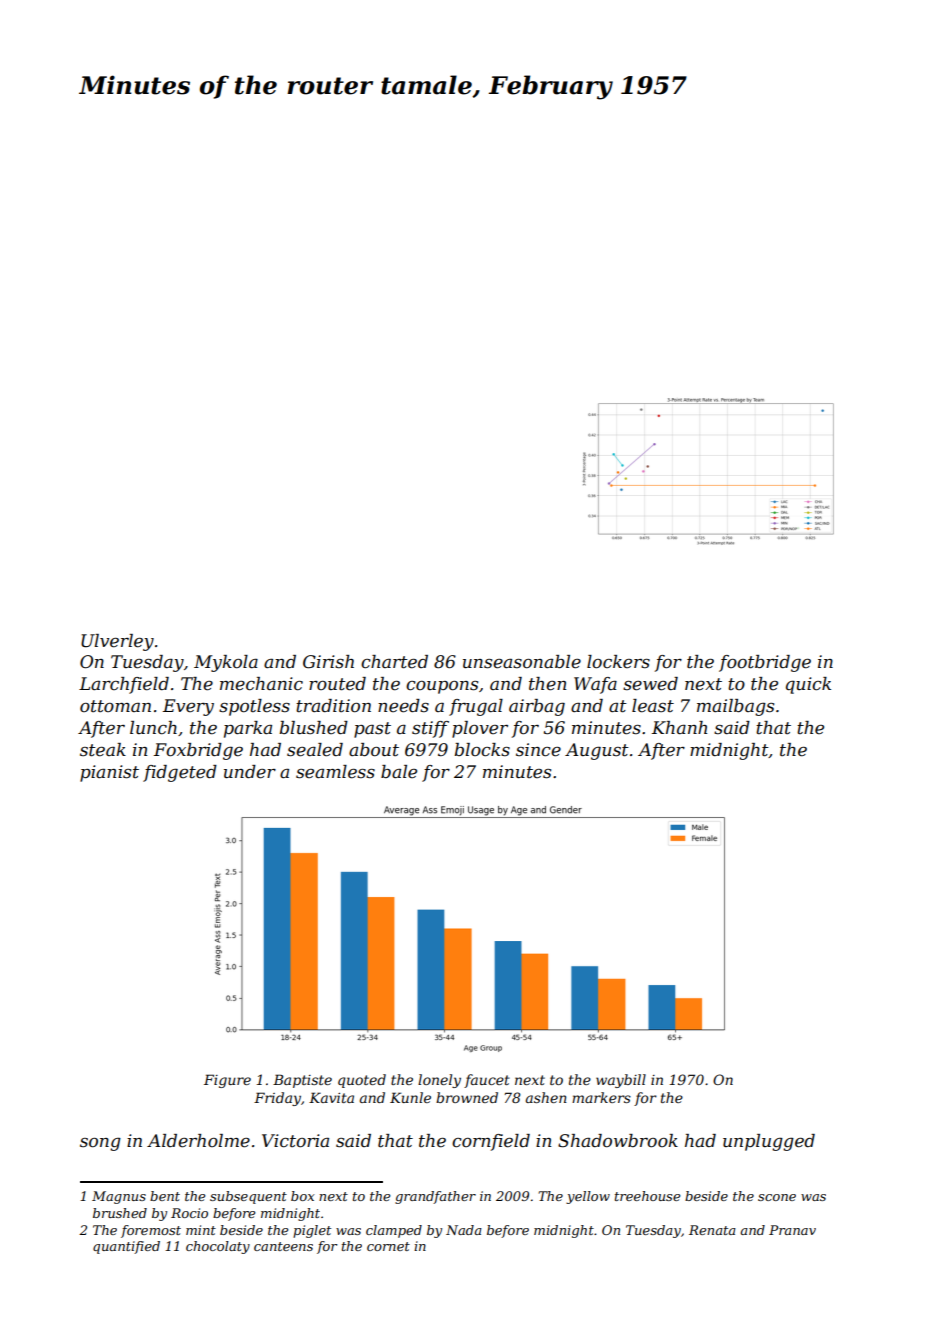  Describe the element at coordinates (621, 1081) in the screenshot. I see `waybill` at that location.
